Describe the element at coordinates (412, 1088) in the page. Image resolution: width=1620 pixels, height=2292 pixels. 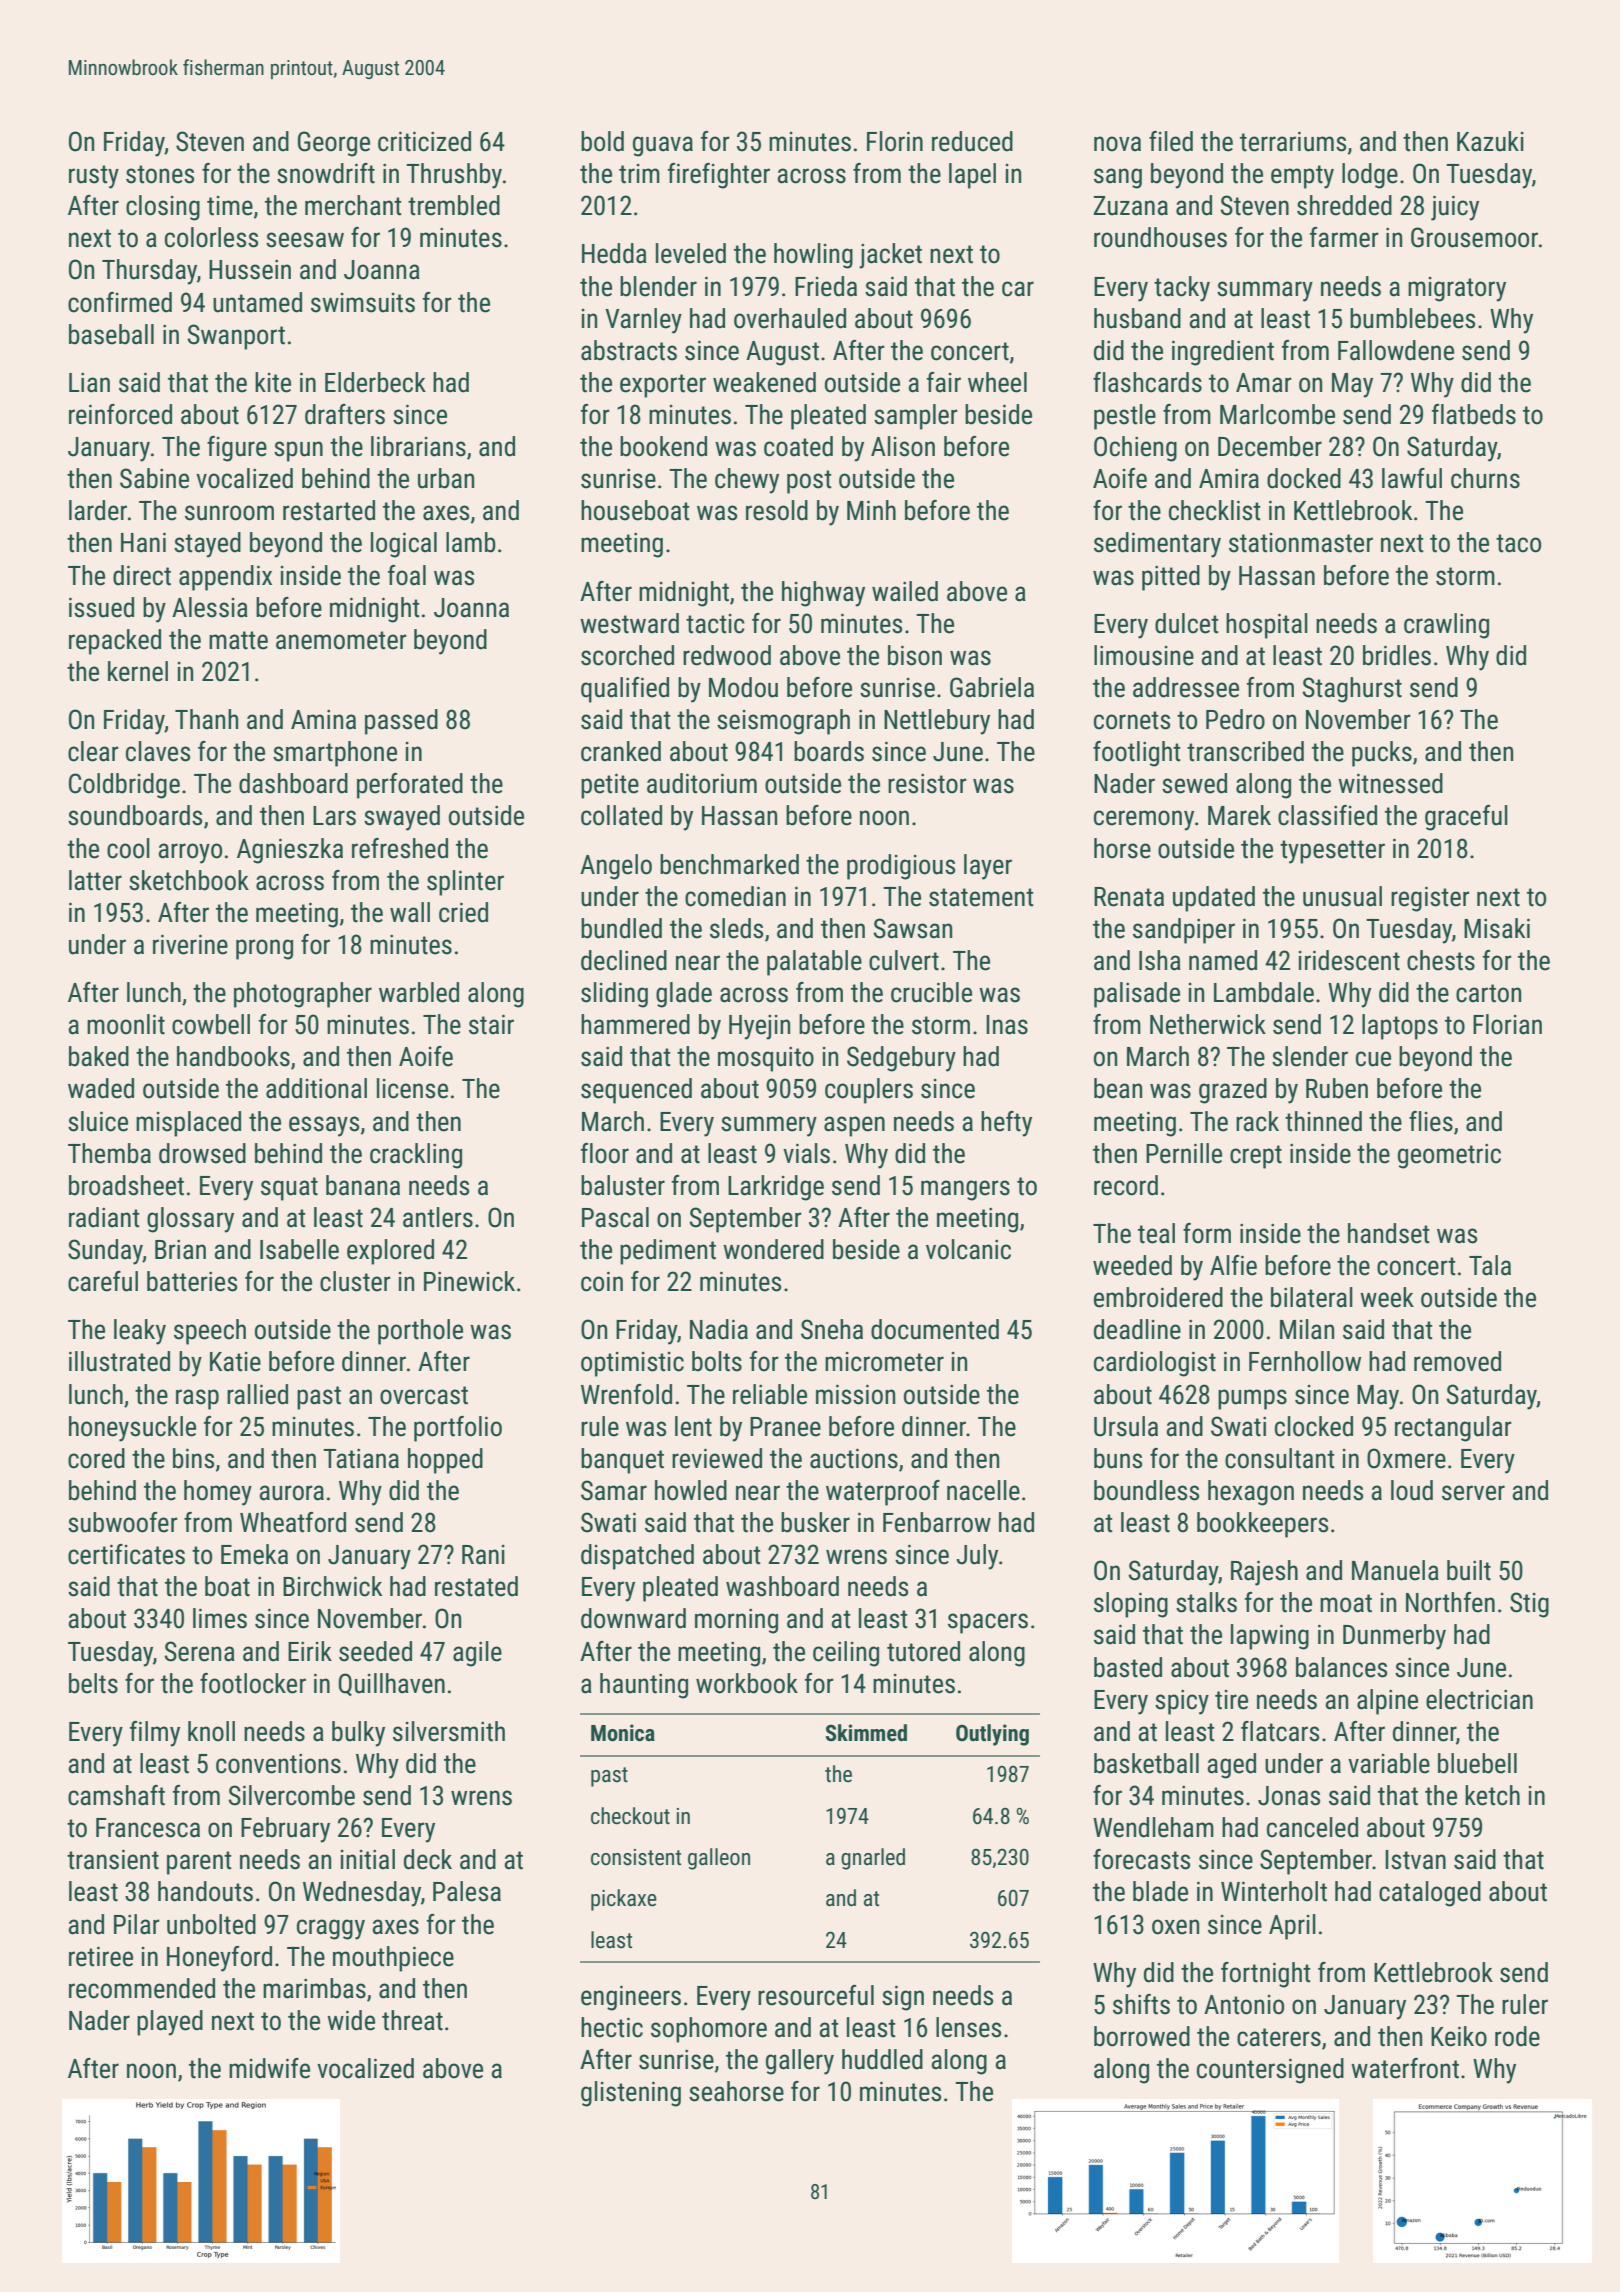
I see `license` at that location.
